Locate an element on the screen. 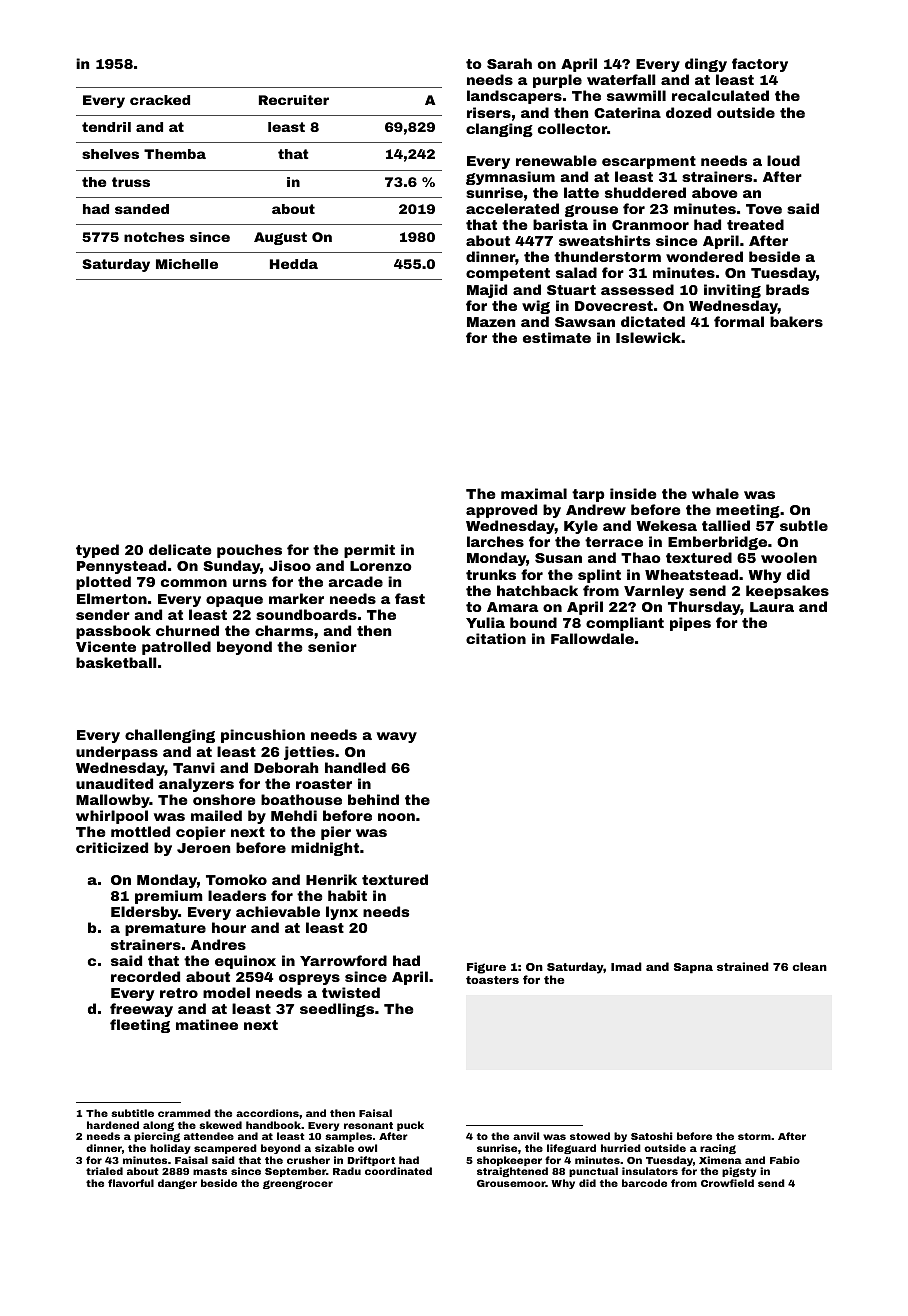  formal is located at coordinates (739, 321).
